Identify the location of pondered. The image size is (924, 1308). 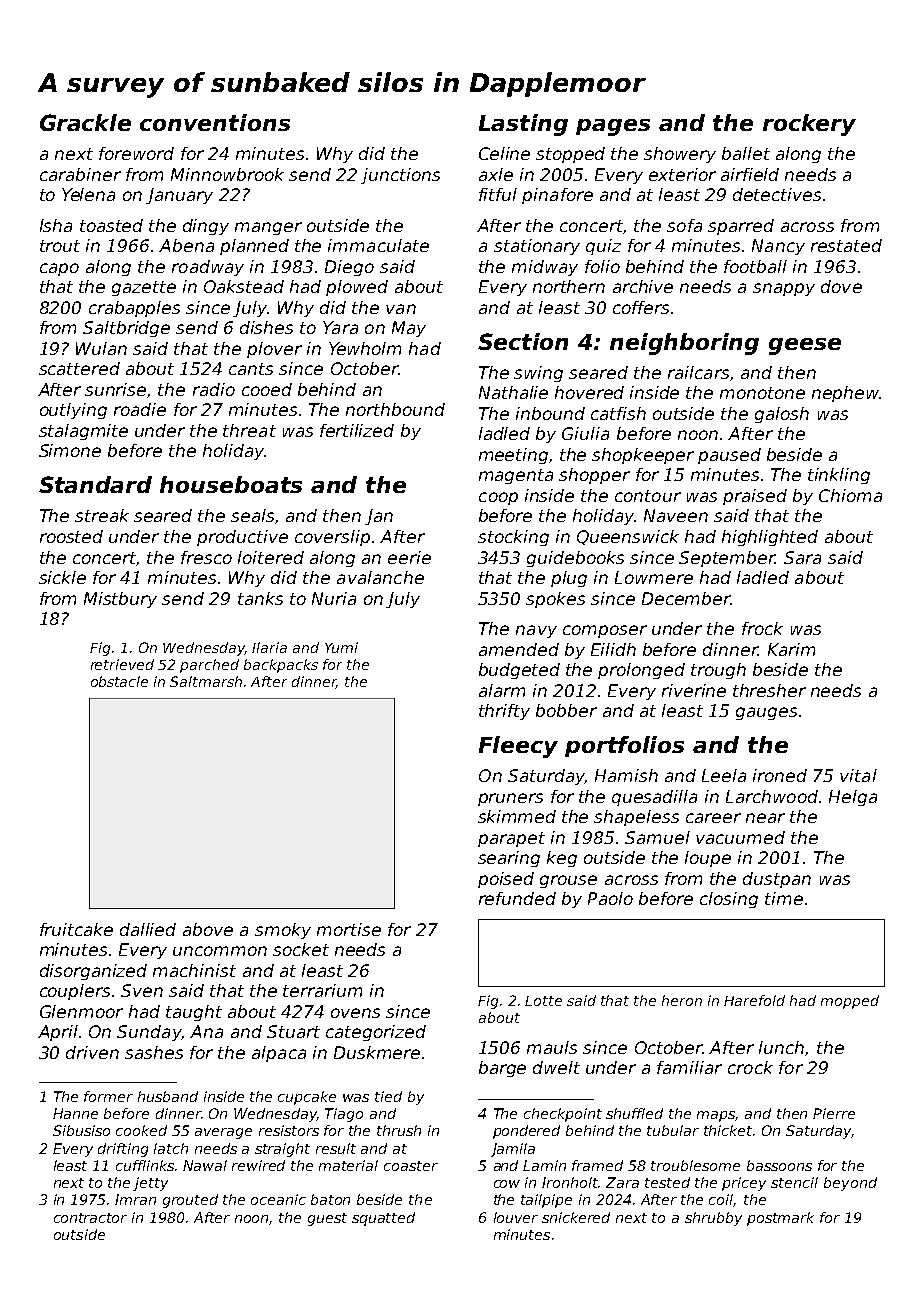
(526, 1132).
